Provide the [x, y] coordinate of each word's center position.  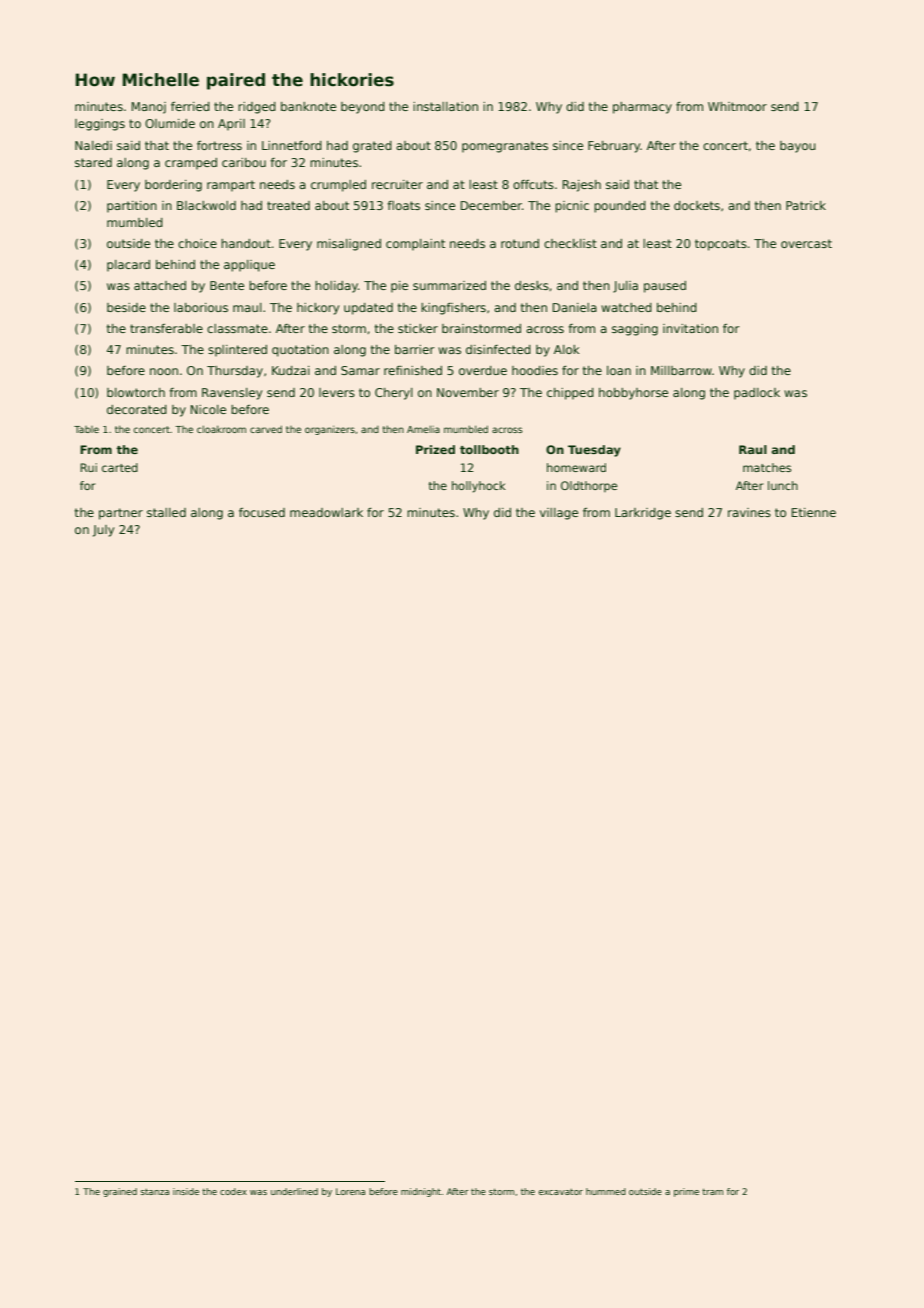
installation [445, 106]
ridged [257, 108]
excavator [560, 1192]
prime [686, 1192]
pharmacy [642, 108]
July [103, 531]
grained [120, 1192]
